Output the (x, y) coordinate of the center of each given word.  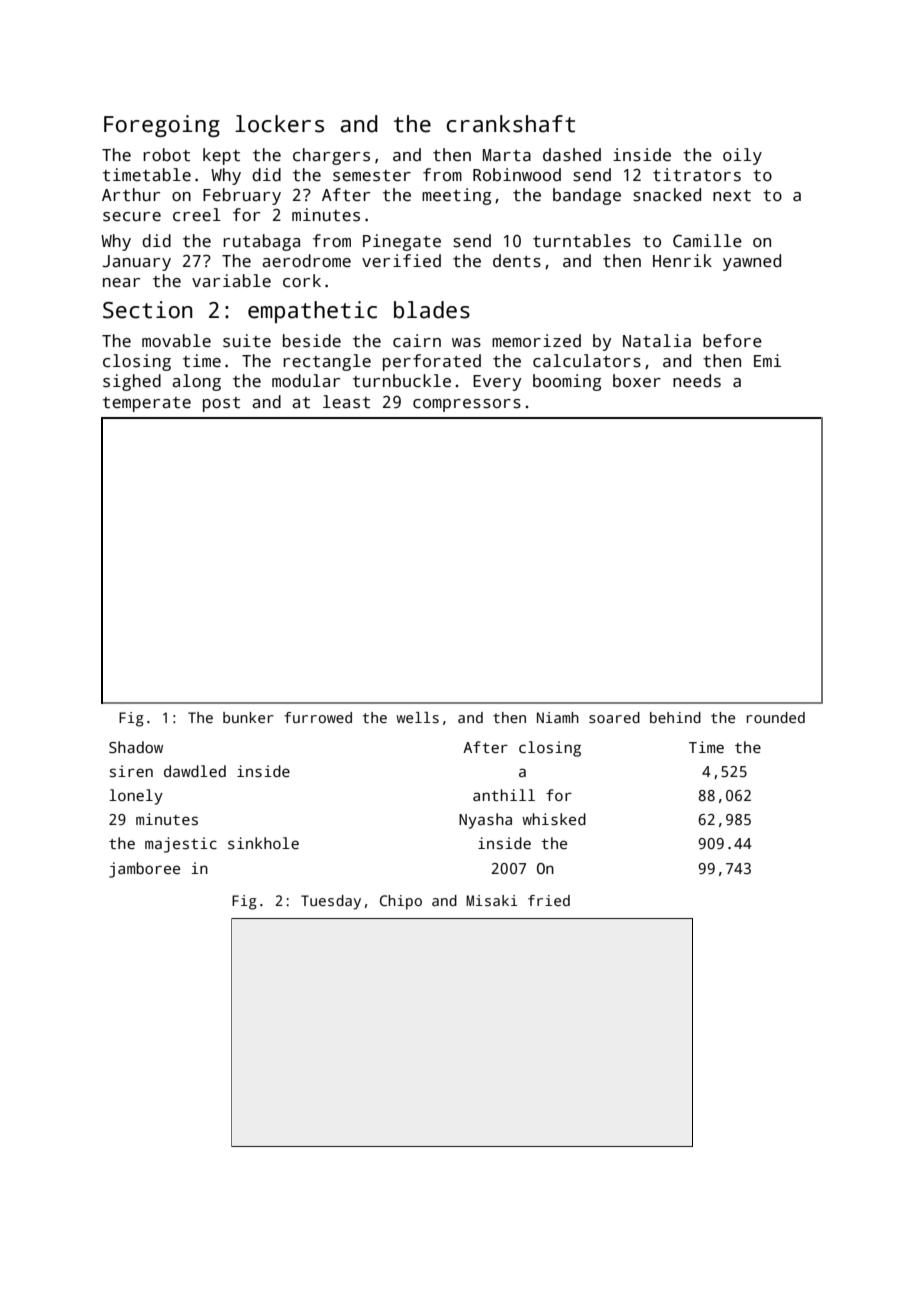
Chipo (401, 902)
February (242, 196)
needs (697, 381)
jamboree (144, 870)
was (466, 343)
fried (549, 900)
